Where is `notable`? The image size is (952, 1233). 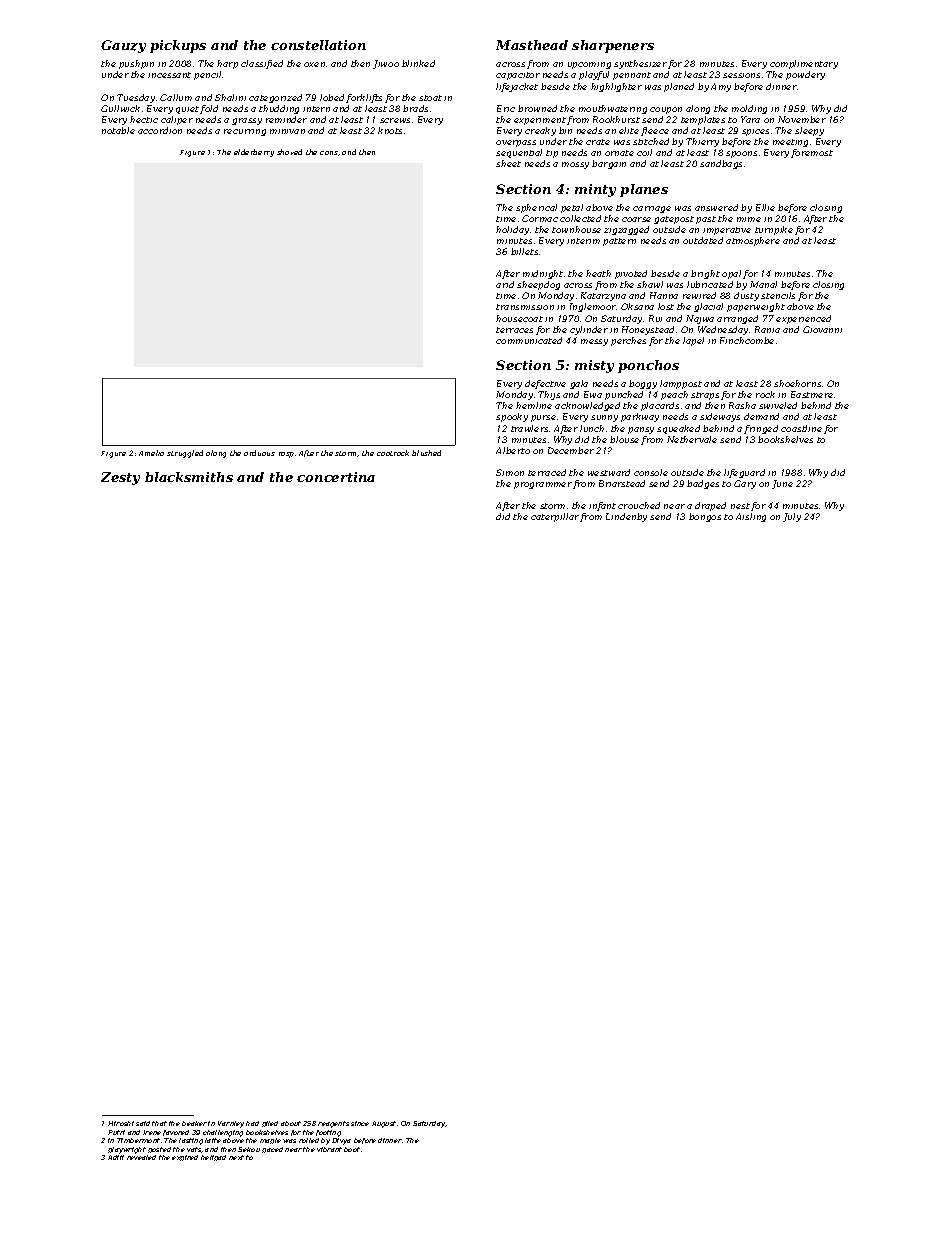 notable is located at coordinates (118, 130).
